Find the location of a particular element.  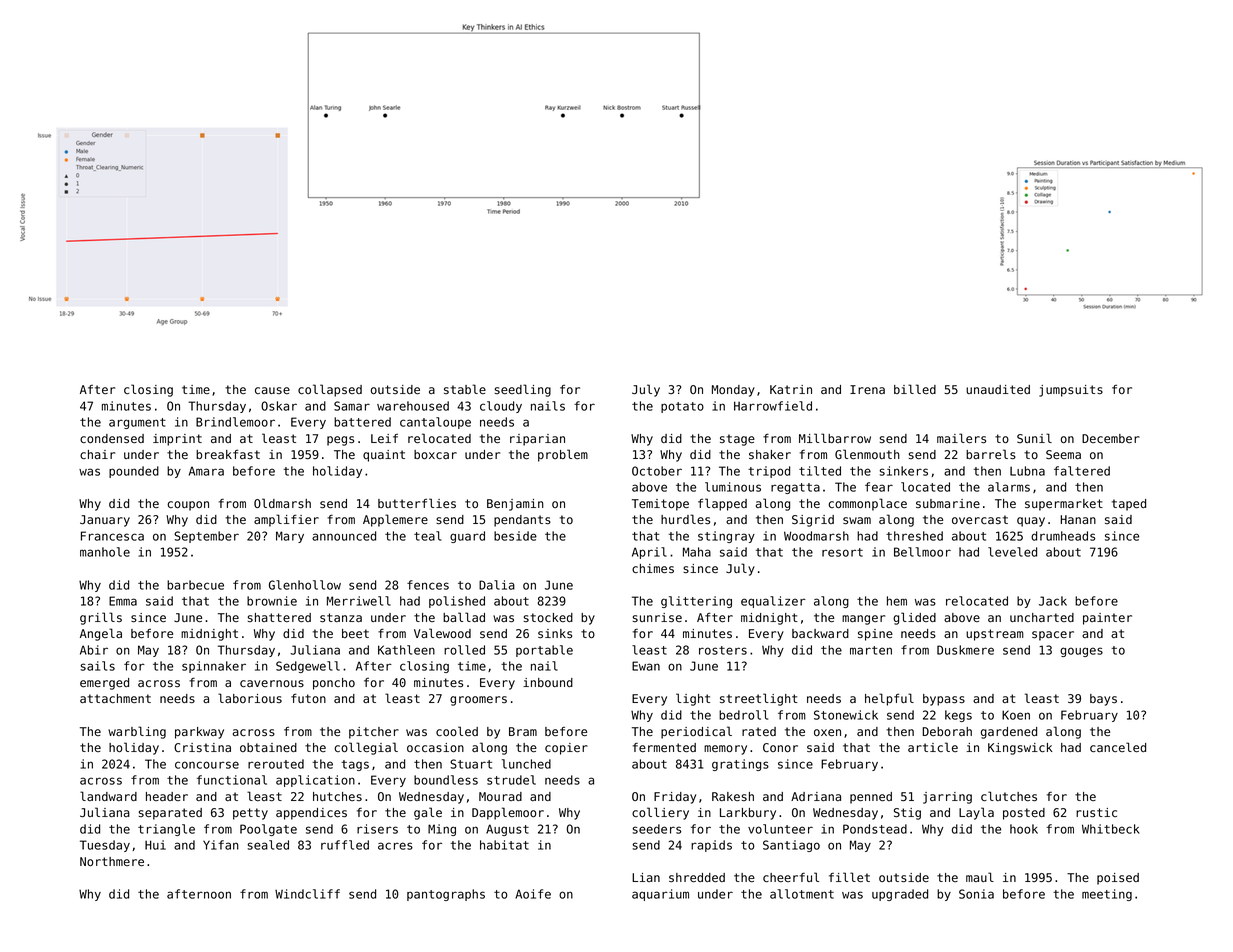

Windcliff is located at coordinates (307, 894).
